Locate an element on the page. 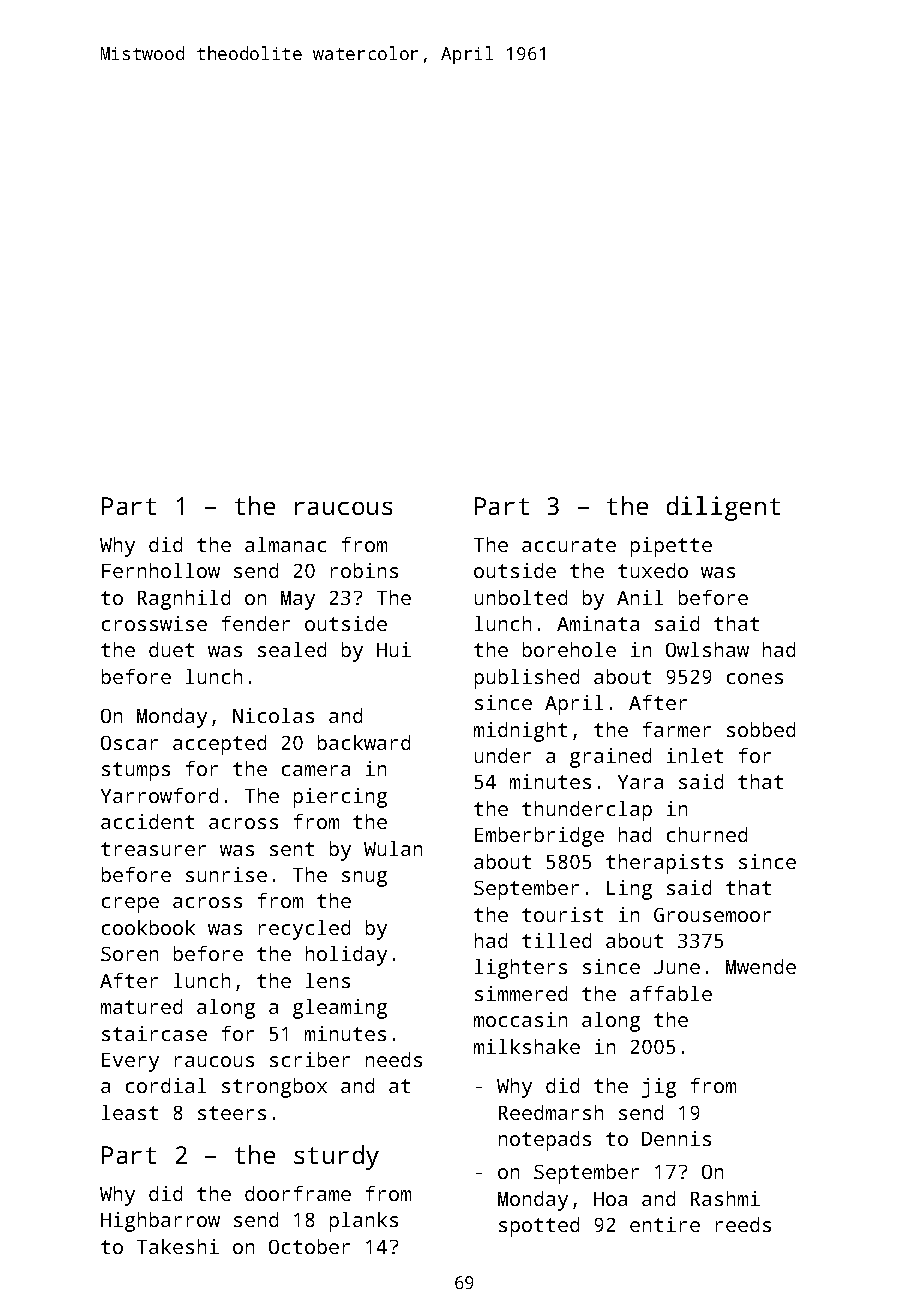 The height and width of the page is (1316, 908). diligent is located at coordinates (723, 508).
